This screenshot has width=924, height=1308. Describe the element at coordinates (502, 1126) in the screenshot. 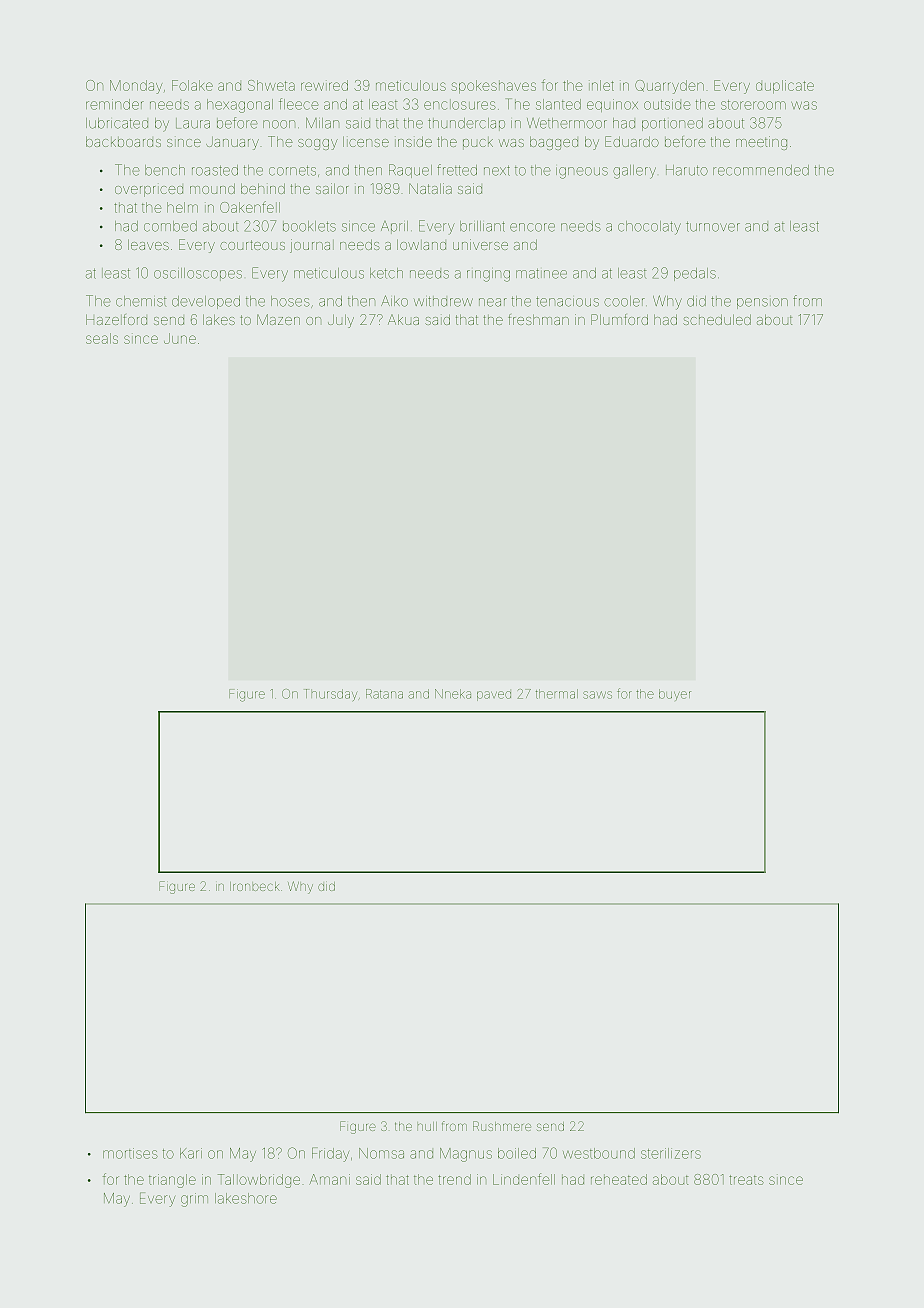

I see `Rushmere` at that location.
